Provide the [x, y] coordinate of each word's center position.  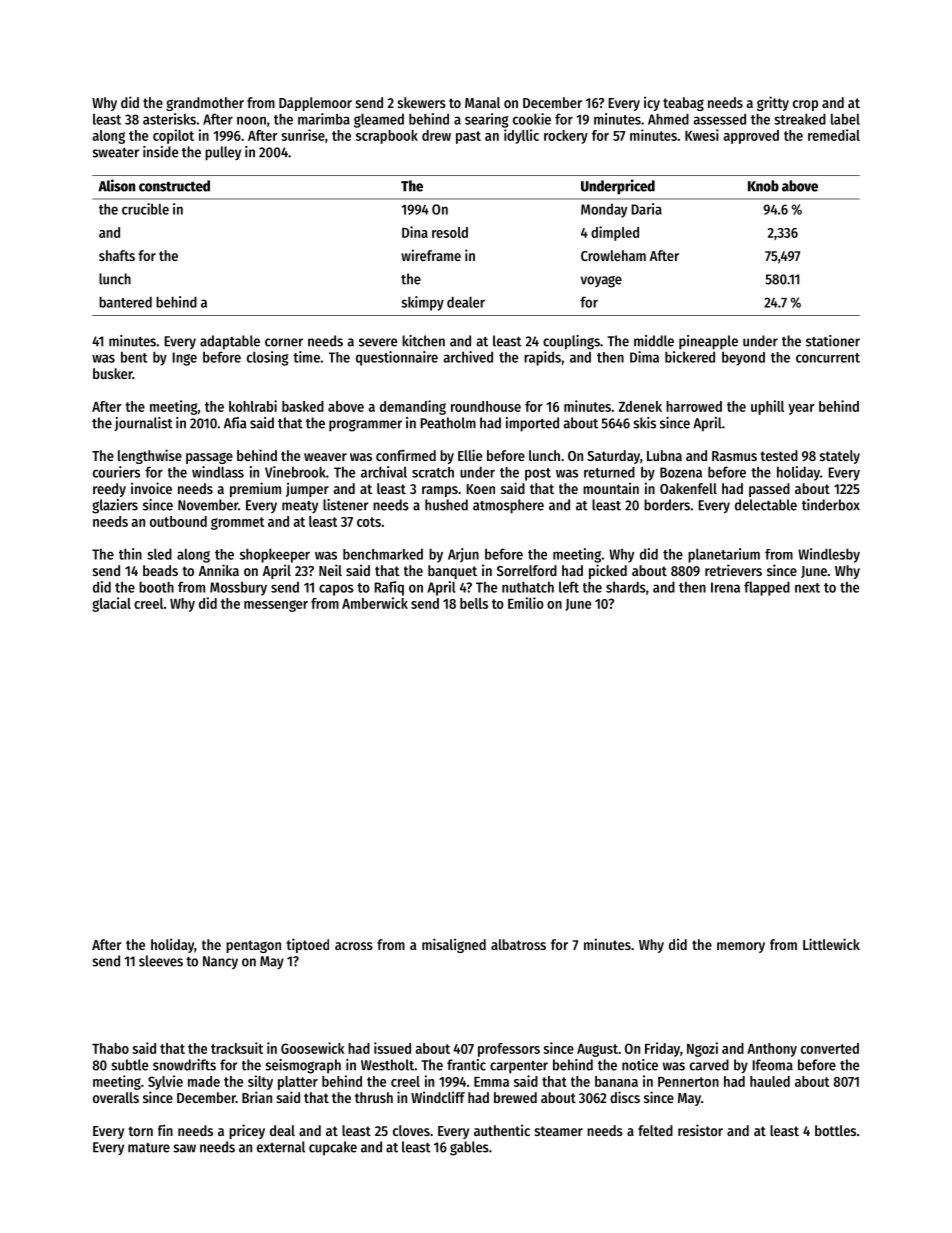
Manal [482, 102]
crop [805, 105]
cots [369, 522]
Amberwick [375, 603]
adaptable [230, 342]
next [807, 588]
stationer [833, 341]
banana [616, 1081]
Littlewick [831, 944]
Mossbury [238, 588]
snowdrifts [184, 1065]
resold [450, 232]
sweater [115, 153]
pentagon [253, 946]
